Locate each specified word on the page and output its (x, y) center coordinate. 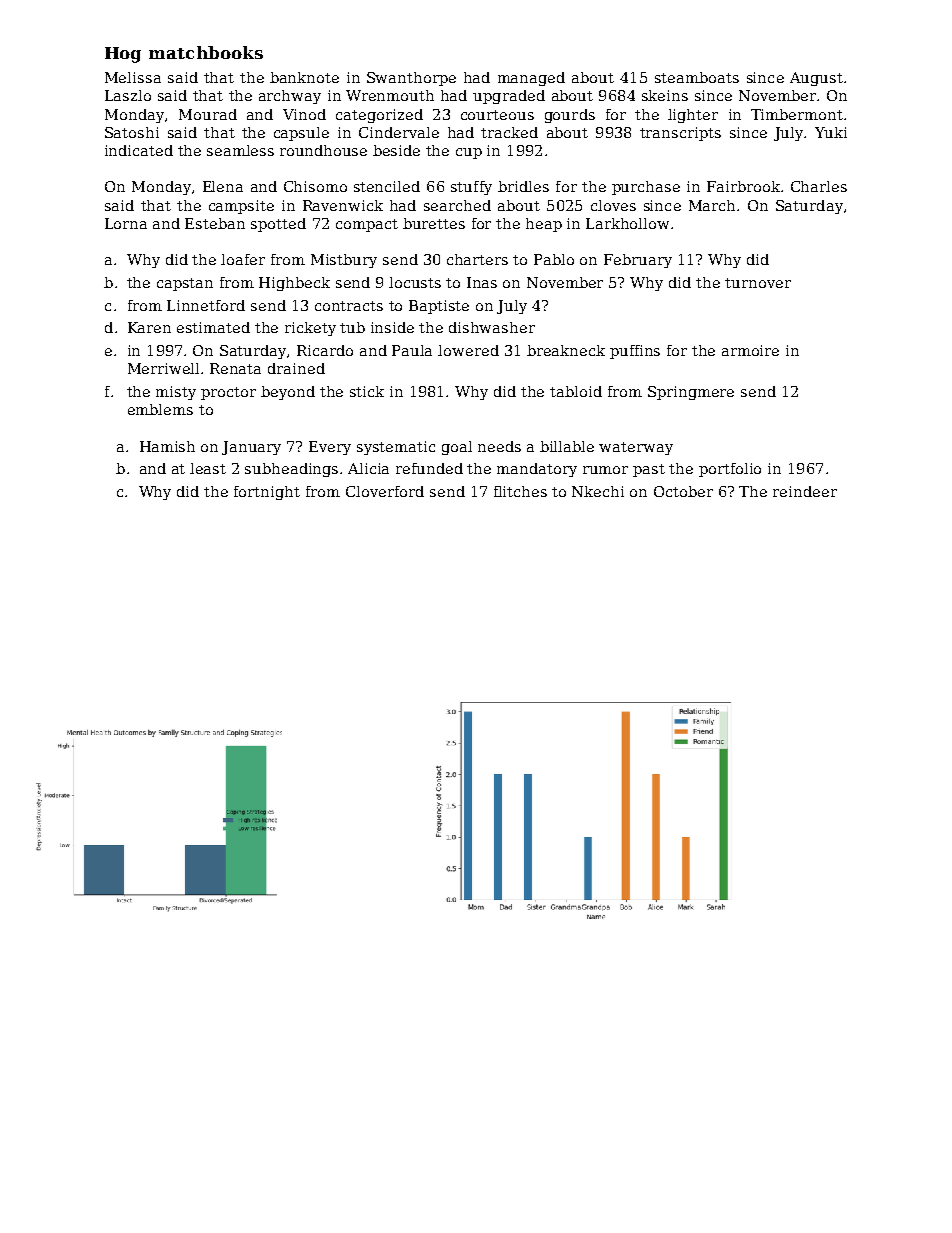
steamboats (697, 77)
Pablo (554, 259)
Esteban (215, 223)
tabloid (576, 391)
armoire (750, 350)
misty (176, 393)
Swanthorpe (411, 79)
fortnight (267, 493)
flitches (520, 491)
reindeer (805, 491)
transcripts (680, 134)
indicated (139, 150)
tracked (509, 132)
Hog (123, 55)
